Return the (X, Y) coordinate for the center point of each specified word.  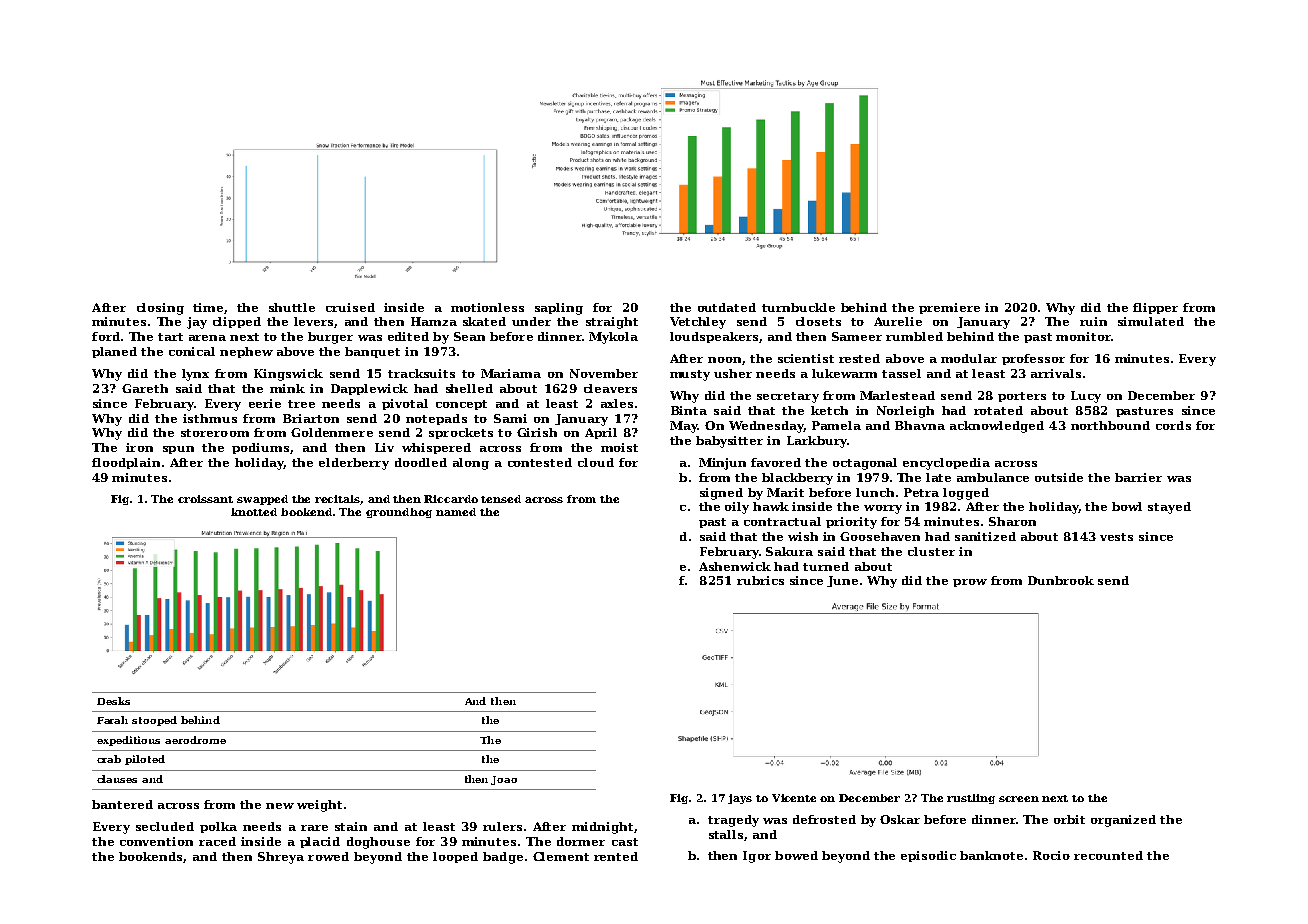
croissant (205, 499)
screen (1019, 799)
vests (1116, 537)
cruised (350, 307)
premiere (949, 308)
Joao (504, 780)
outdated (727, 307)
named (456, 512)
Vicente (794, 798)
